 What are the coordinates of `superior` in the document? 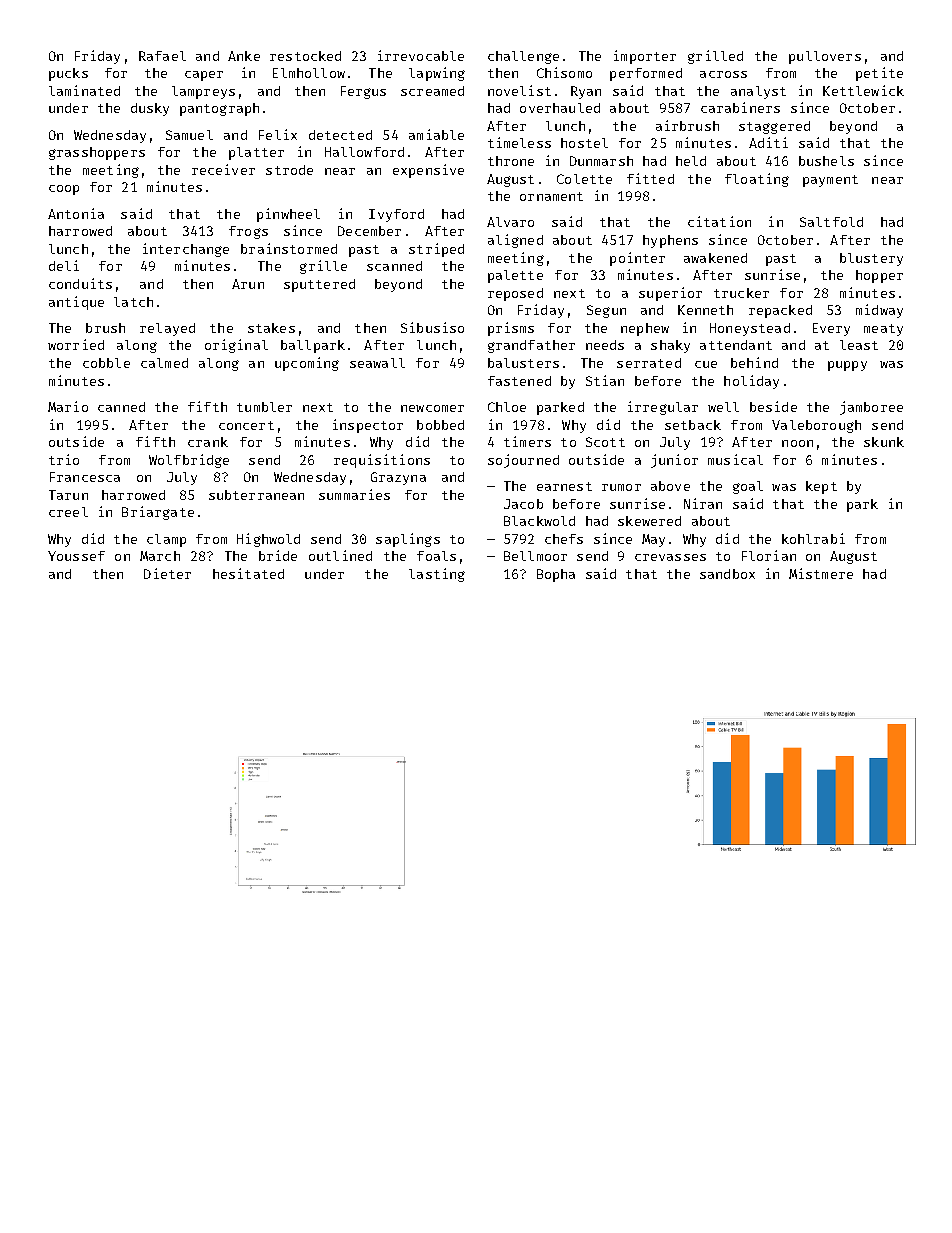 It's located at (670, 294).
